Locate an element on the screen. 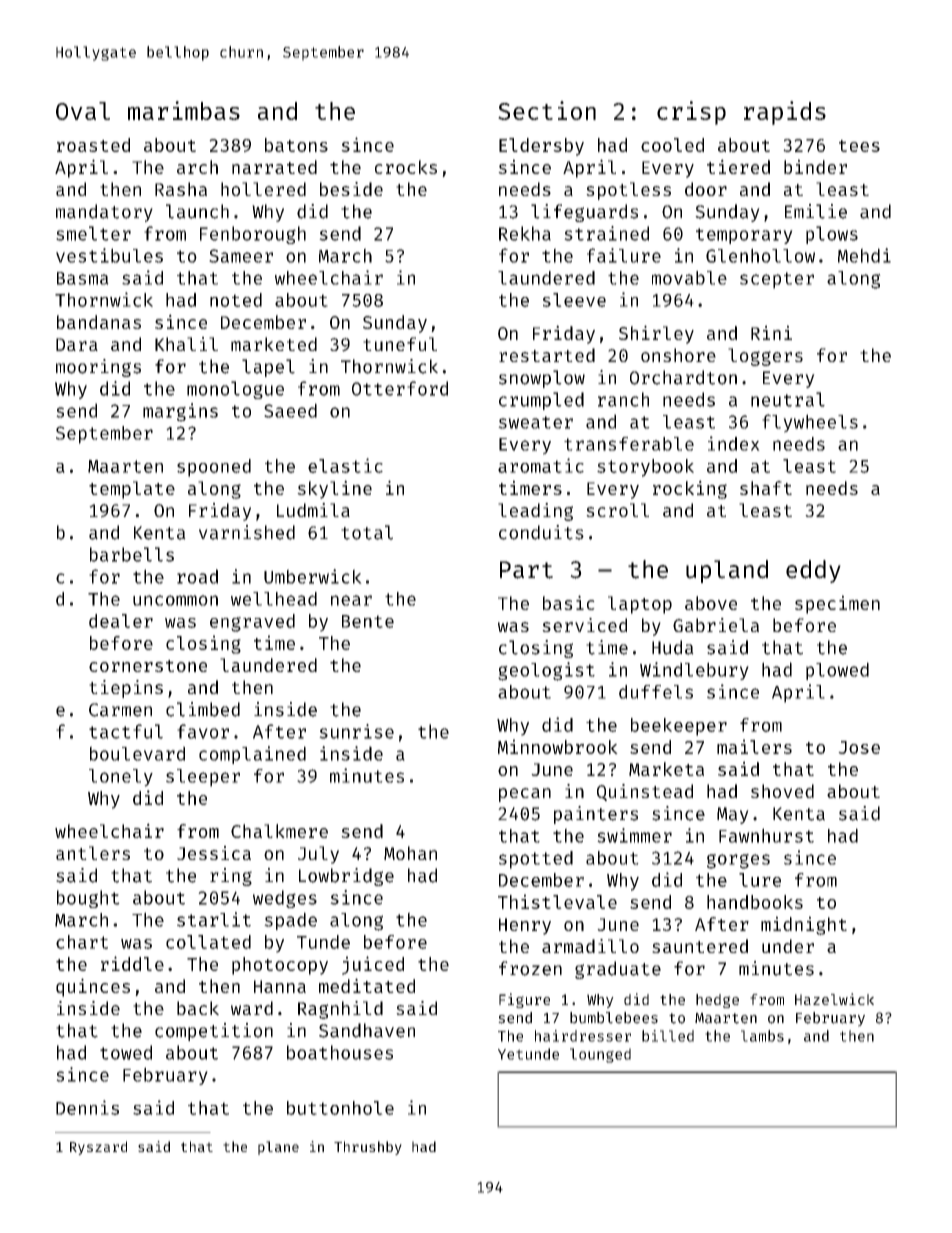 This screenshot has width=952, height=1233. sweater is located at coordinates (535, 422).
